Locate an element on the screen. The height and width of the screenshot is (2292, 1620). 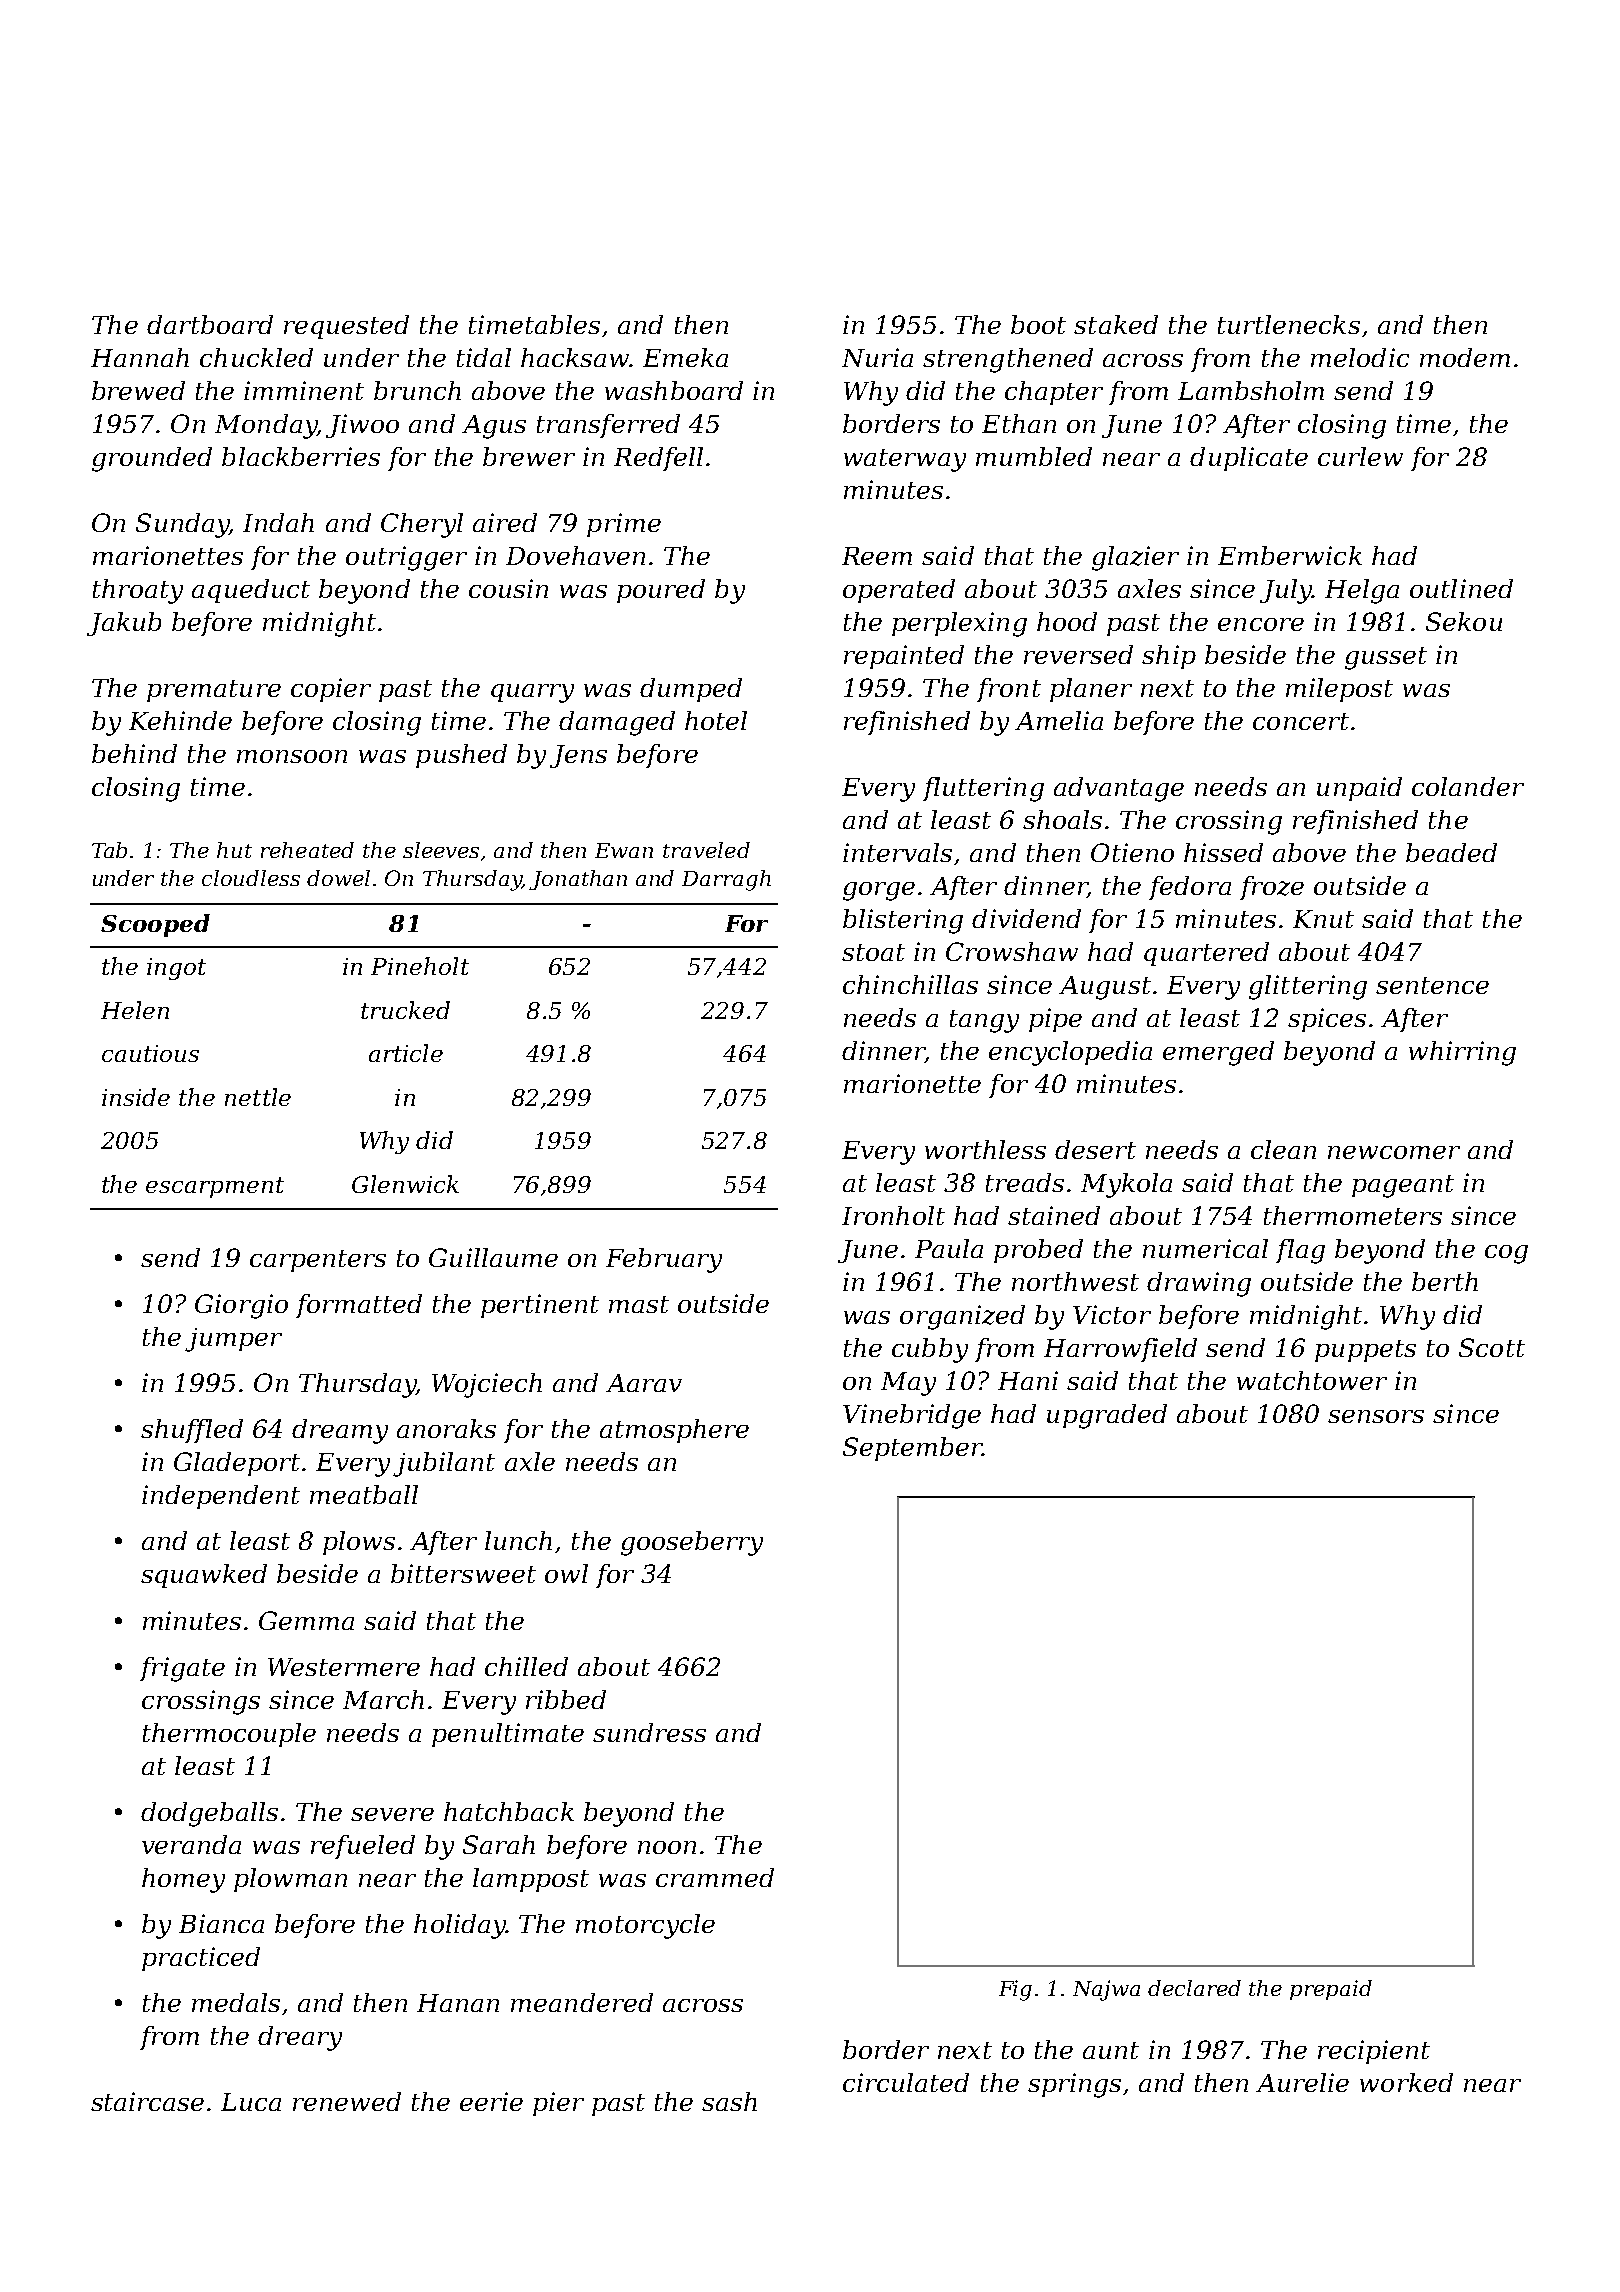
medals is located at coordinates (236, 2002).
